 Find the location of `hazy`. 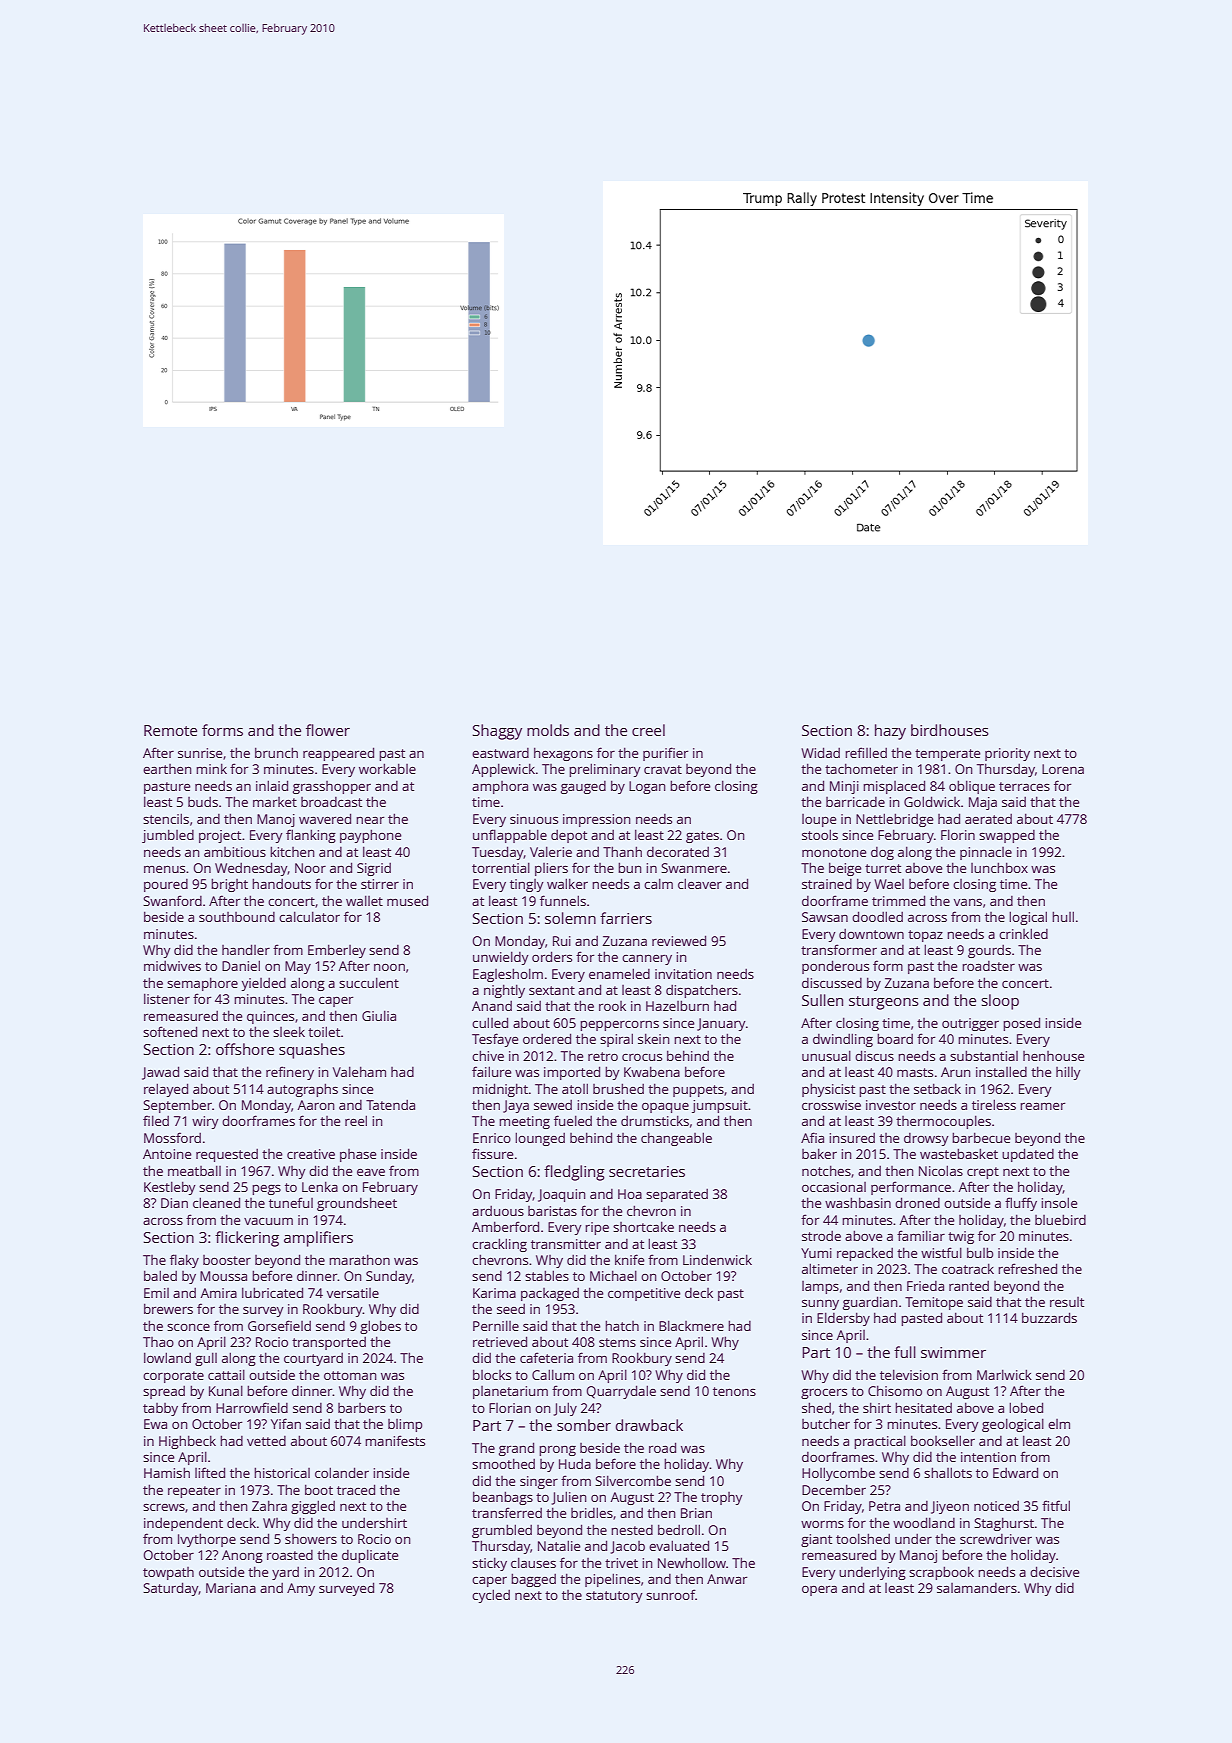

hazy is located at coordinates (890, 732).
